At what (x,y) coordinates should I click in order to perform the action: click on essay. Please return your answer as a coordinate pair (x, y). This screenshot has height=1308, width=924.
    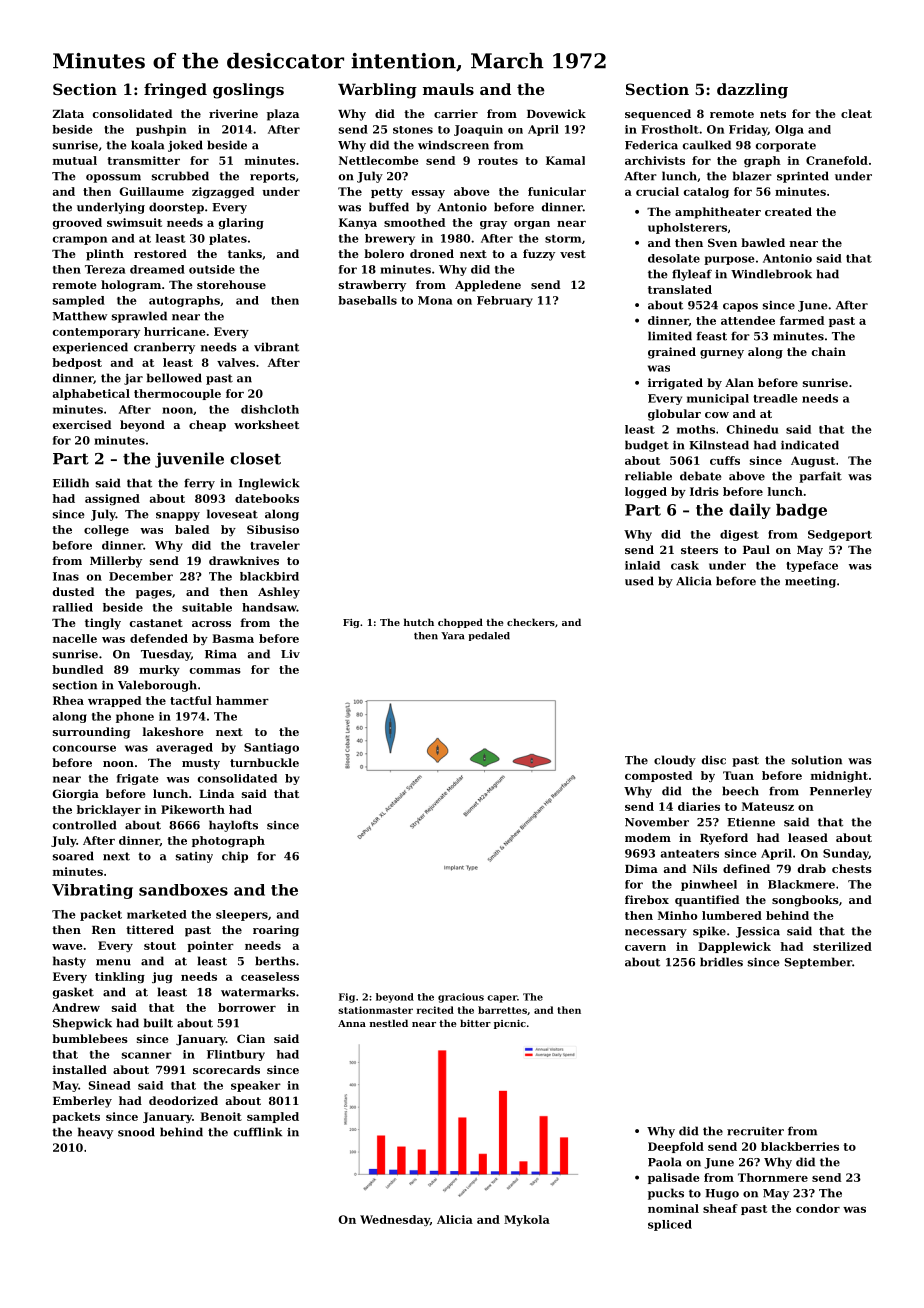
    Looking at the image, I should click on (428, 194).
